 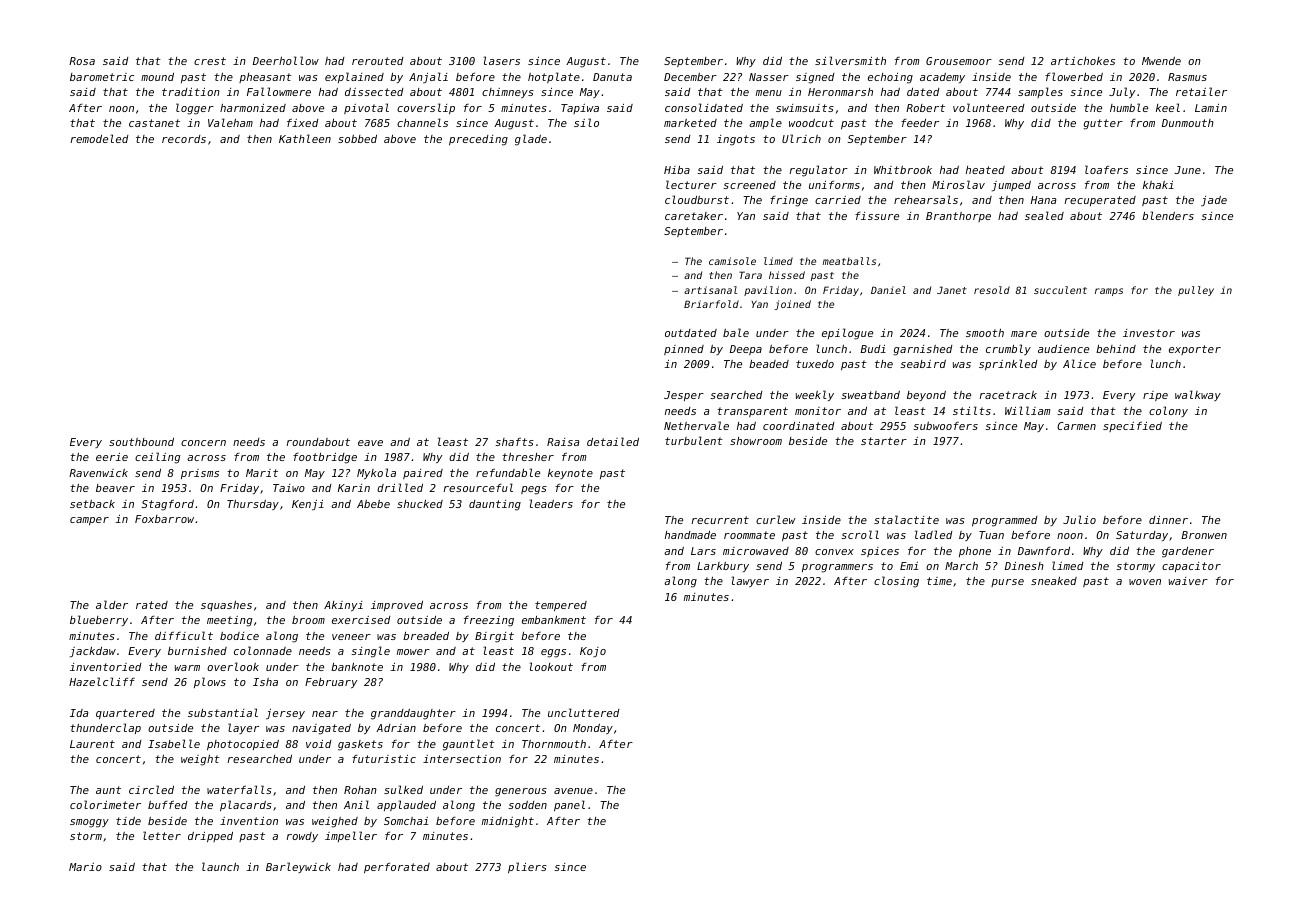 I want to click on Carmen, so click(x=1076, y=426).
